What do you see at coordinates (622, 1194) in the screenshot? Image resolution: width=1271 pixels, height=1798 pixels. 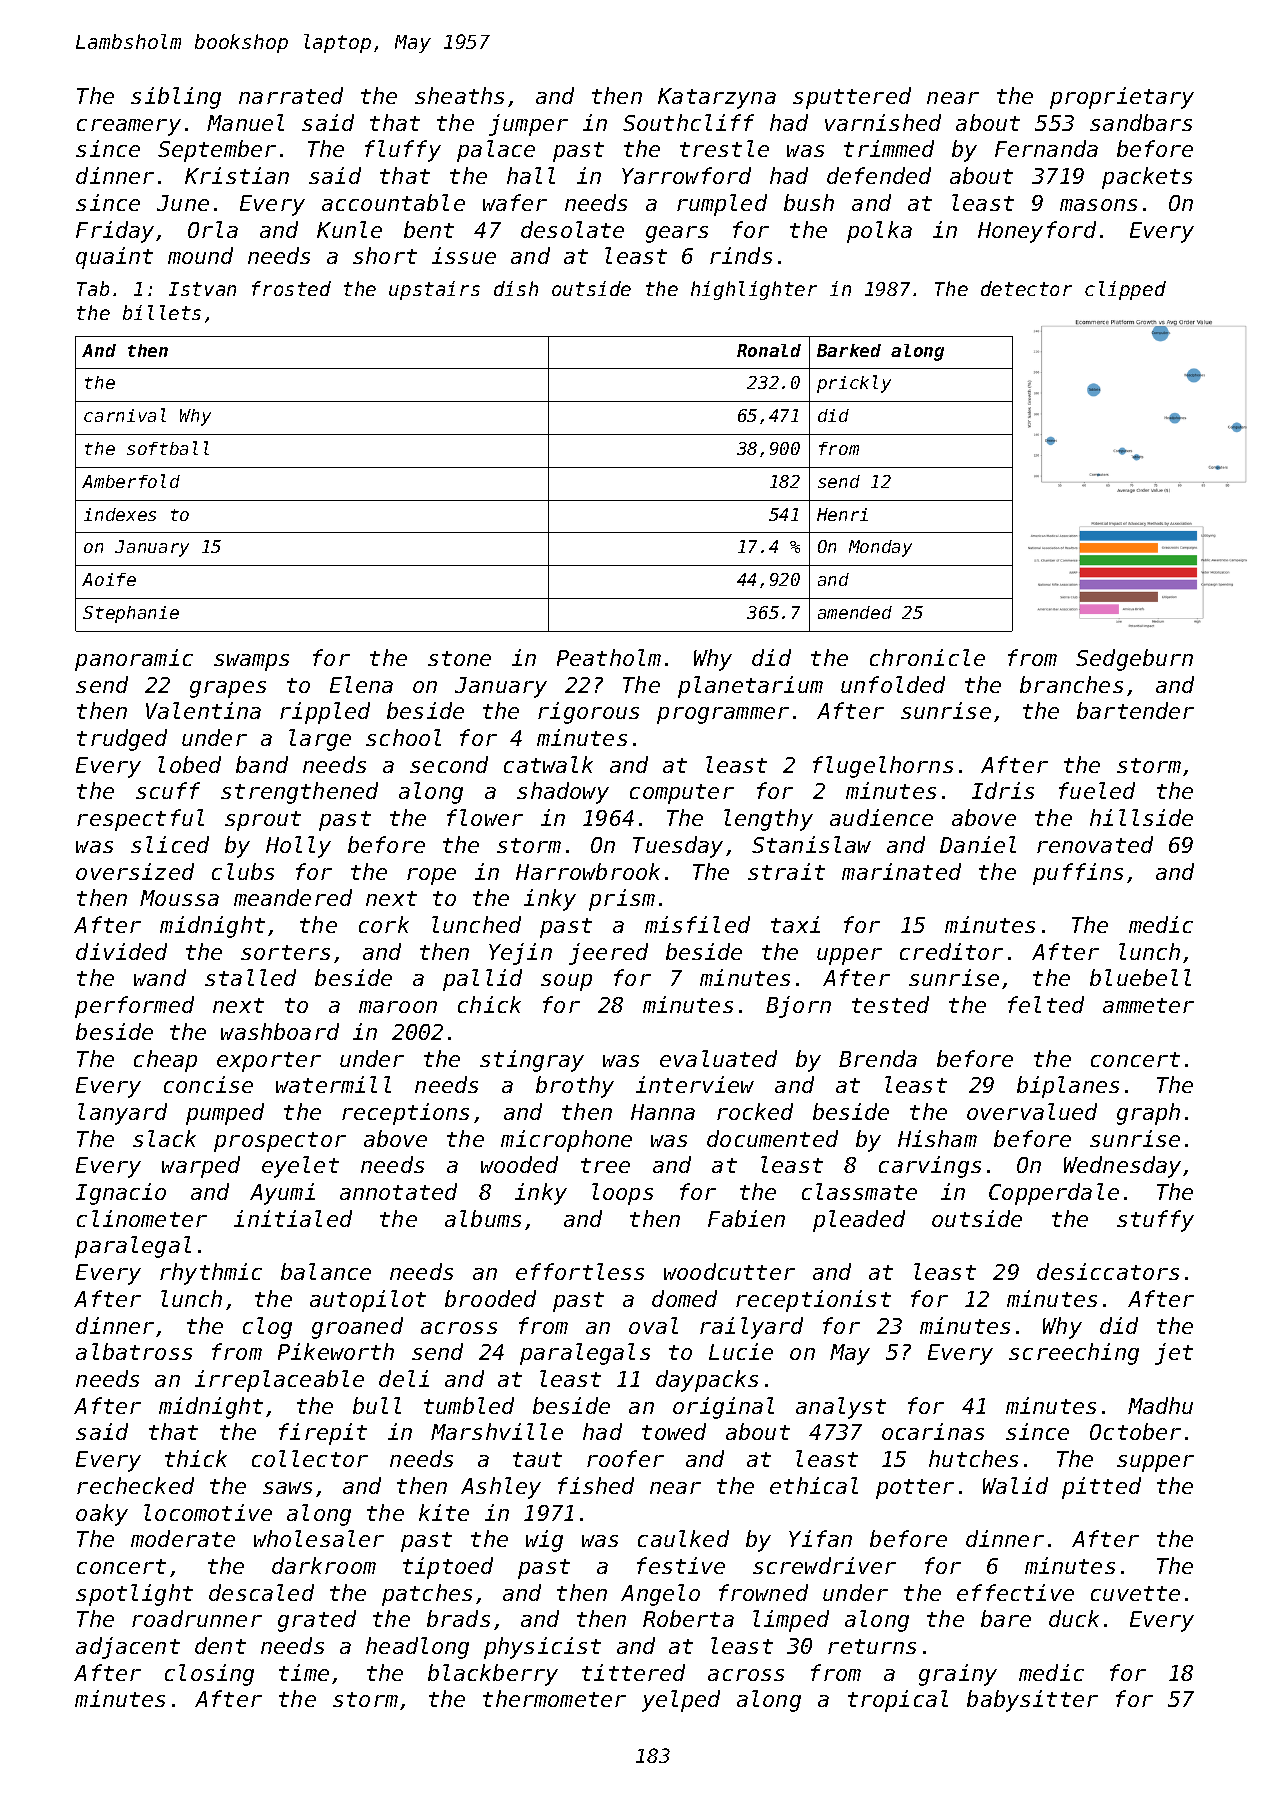 I see `loops` at bounding box center [622, 1194].
